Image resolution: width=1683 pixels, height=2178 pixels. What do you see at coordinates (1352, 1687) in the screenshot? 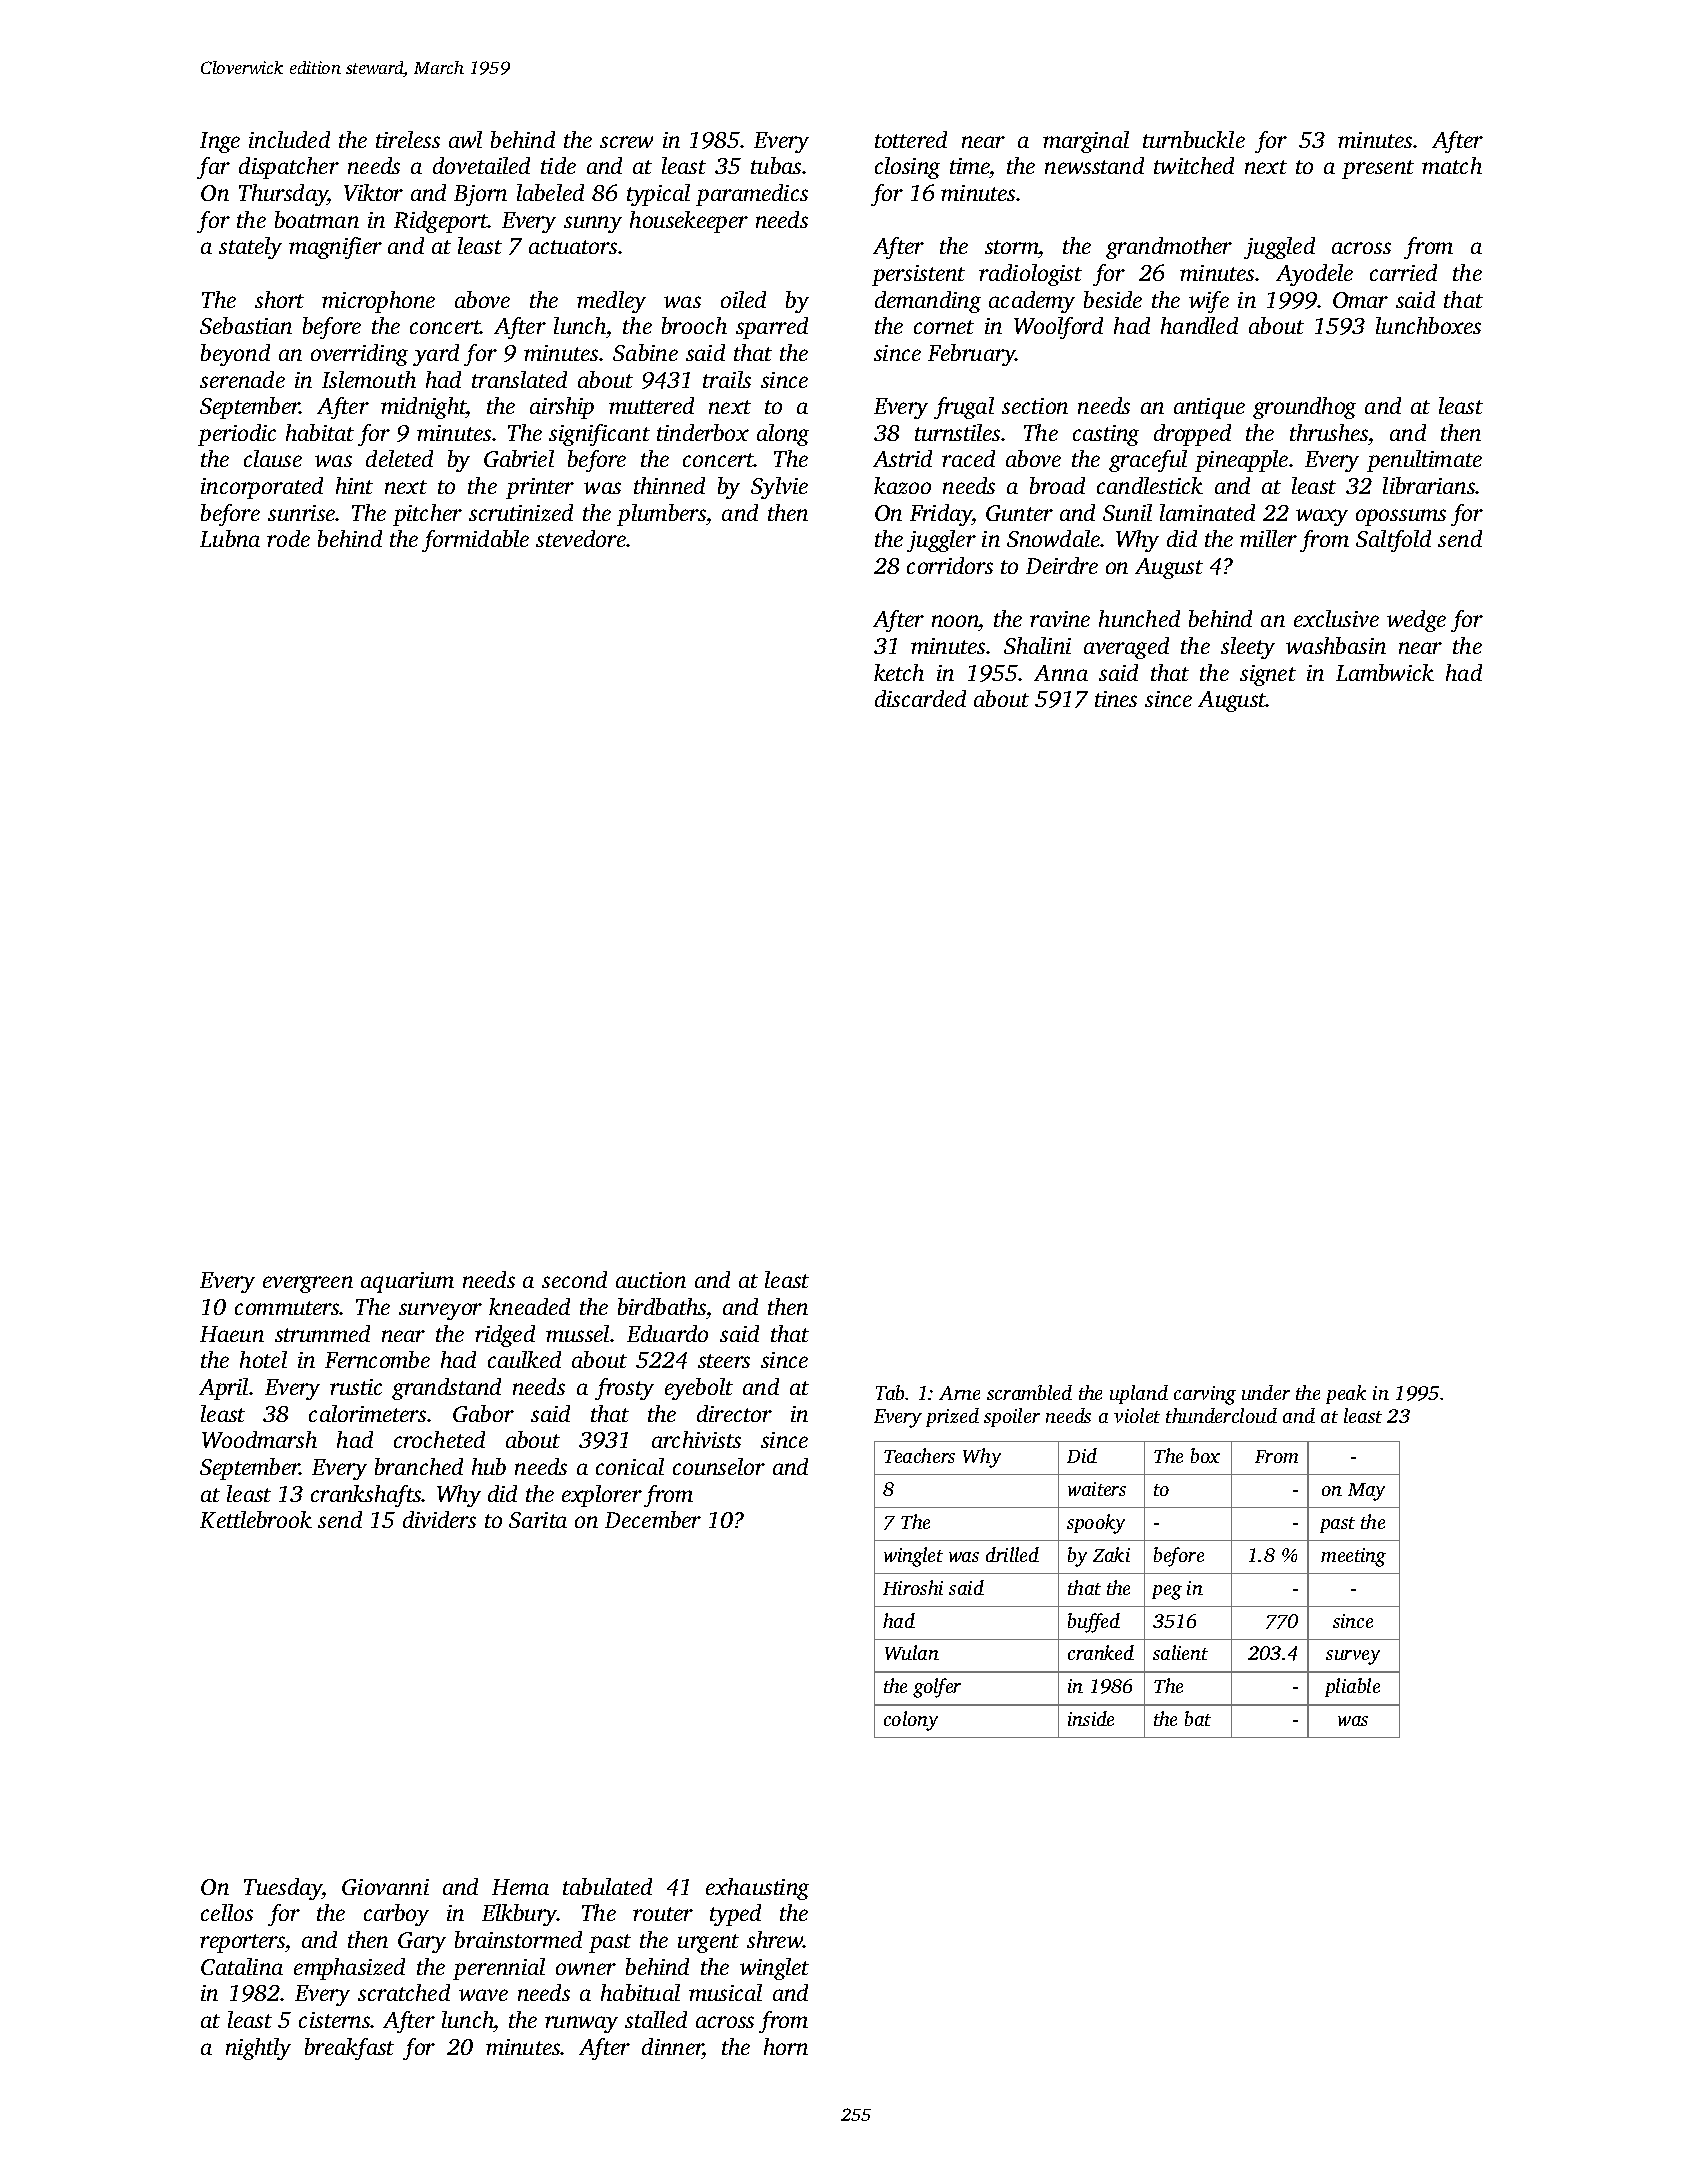
I see `pliable` at bounding box center [1352, 1687].
